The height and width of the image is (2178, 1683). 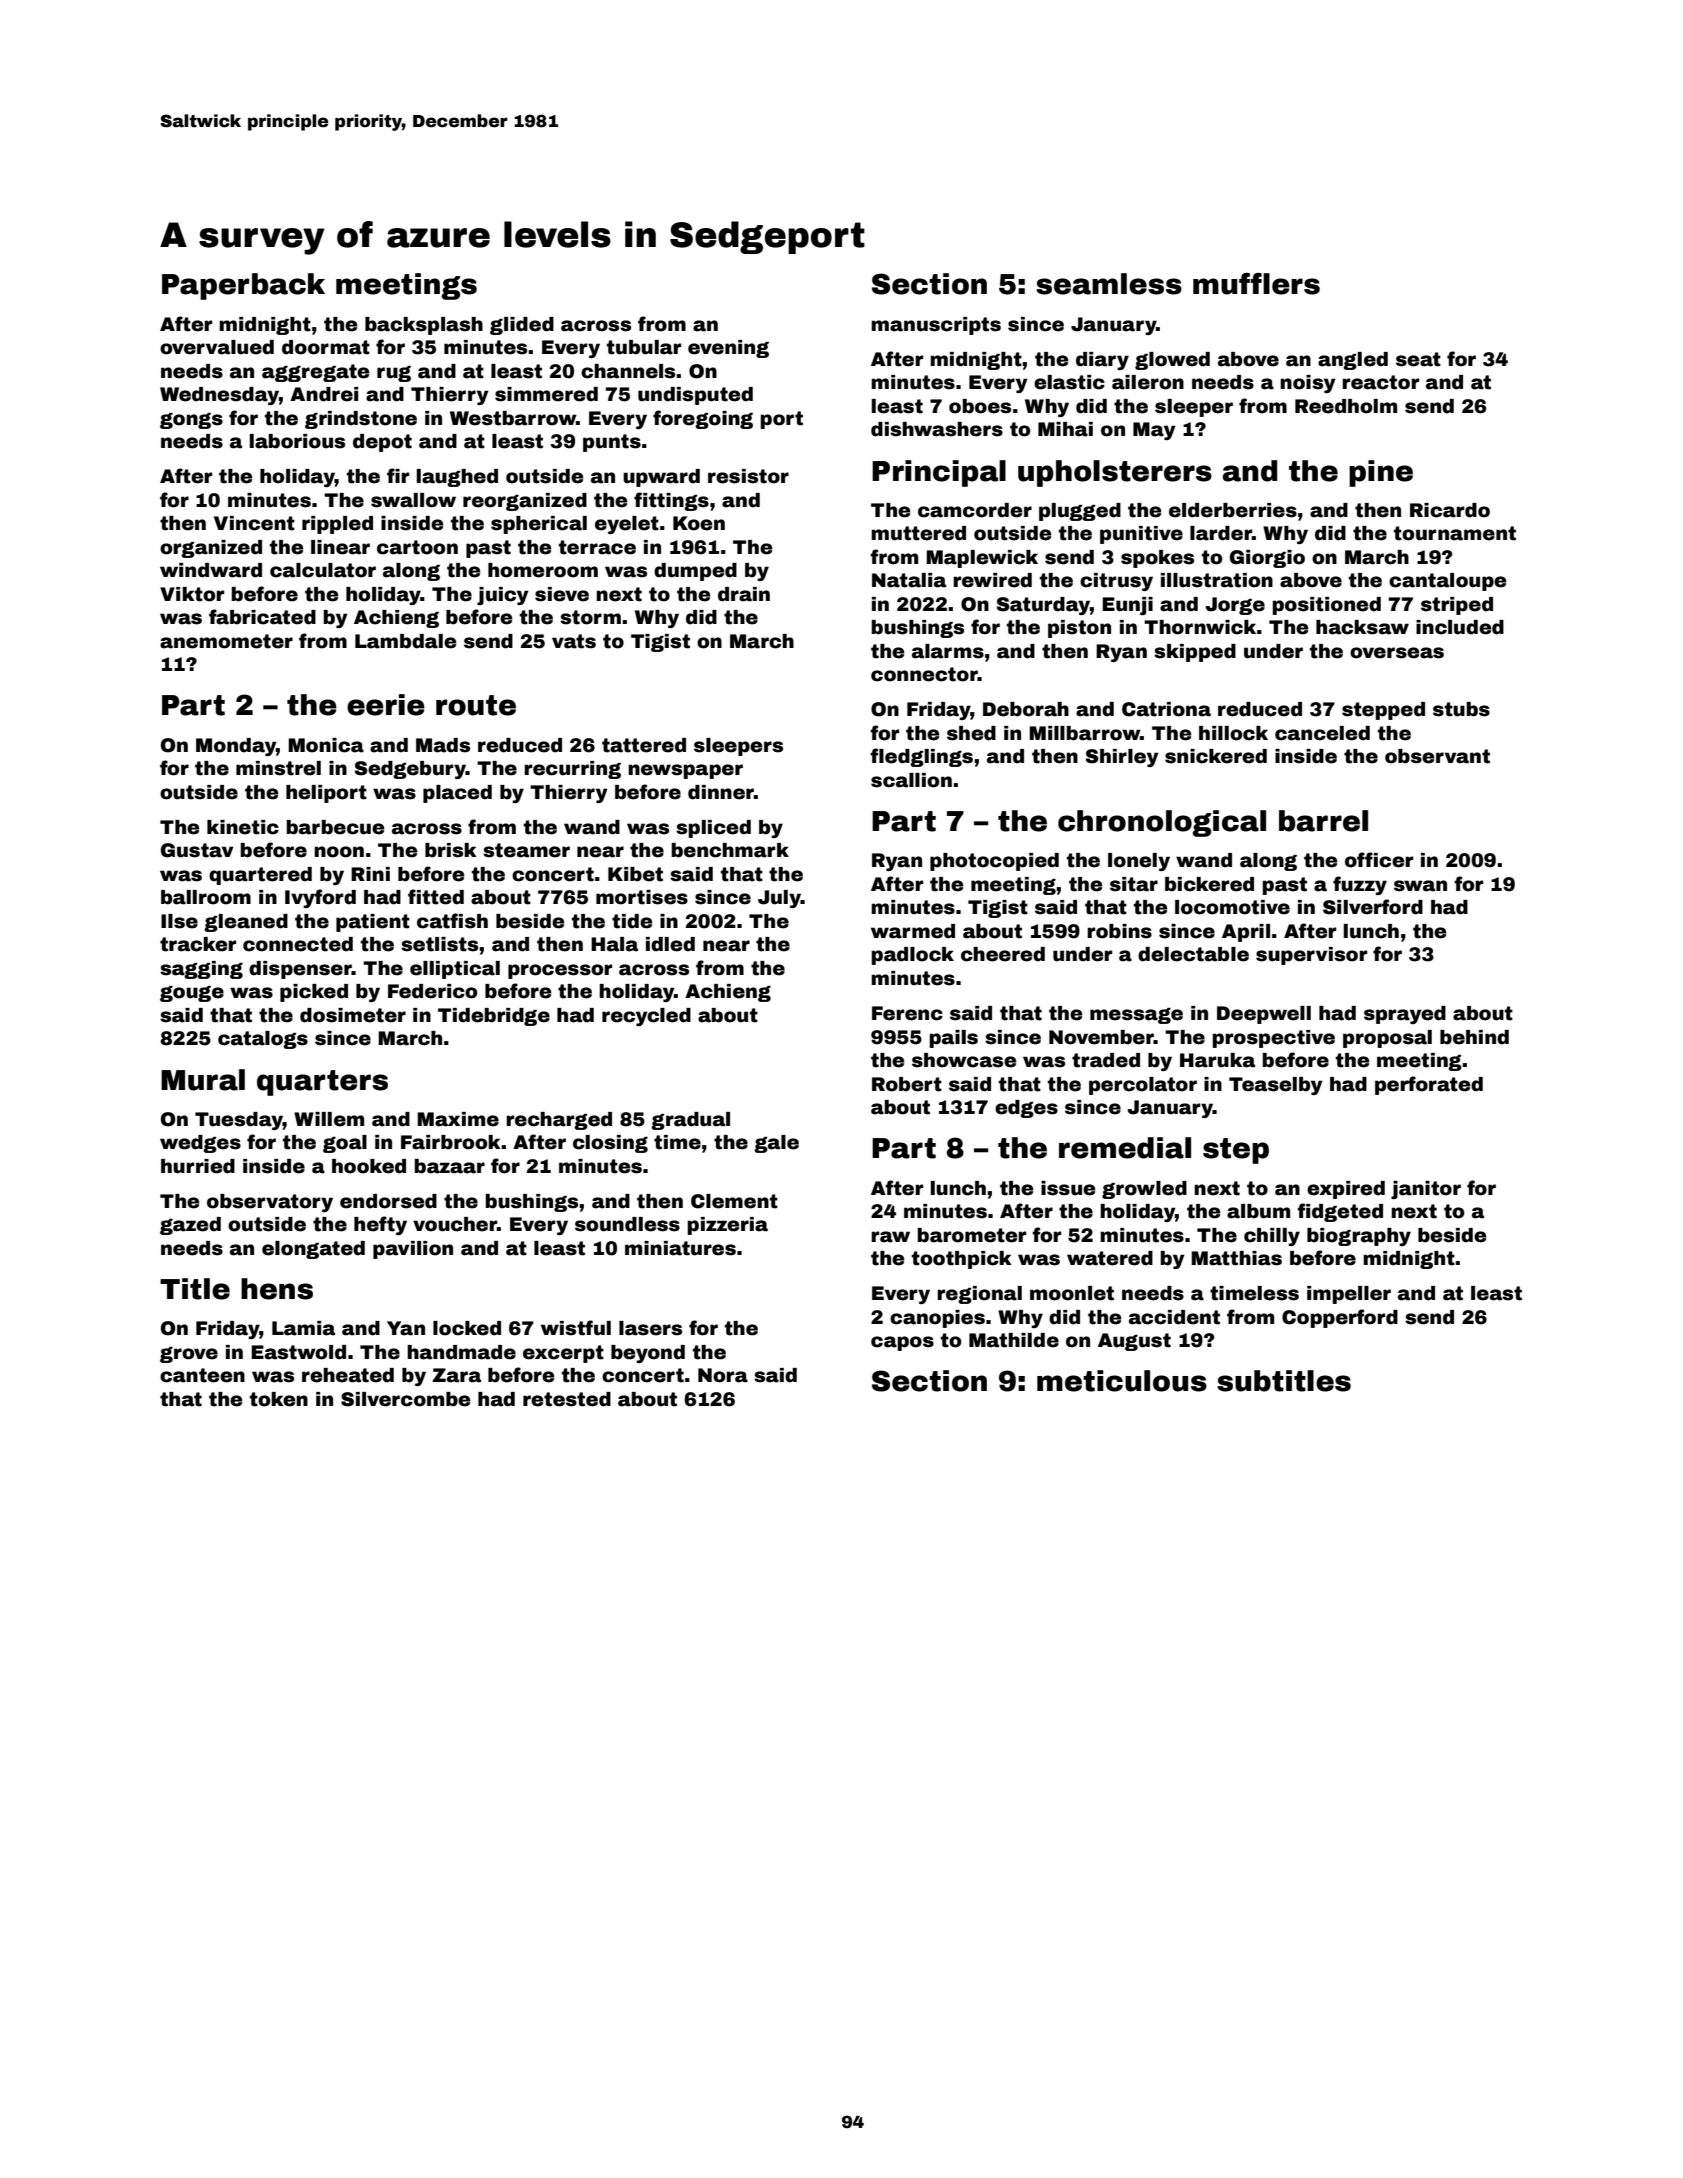 What do you see at coordinates (644, 347) in the image?
I see `tubular` at bounding box center [644, 347].
